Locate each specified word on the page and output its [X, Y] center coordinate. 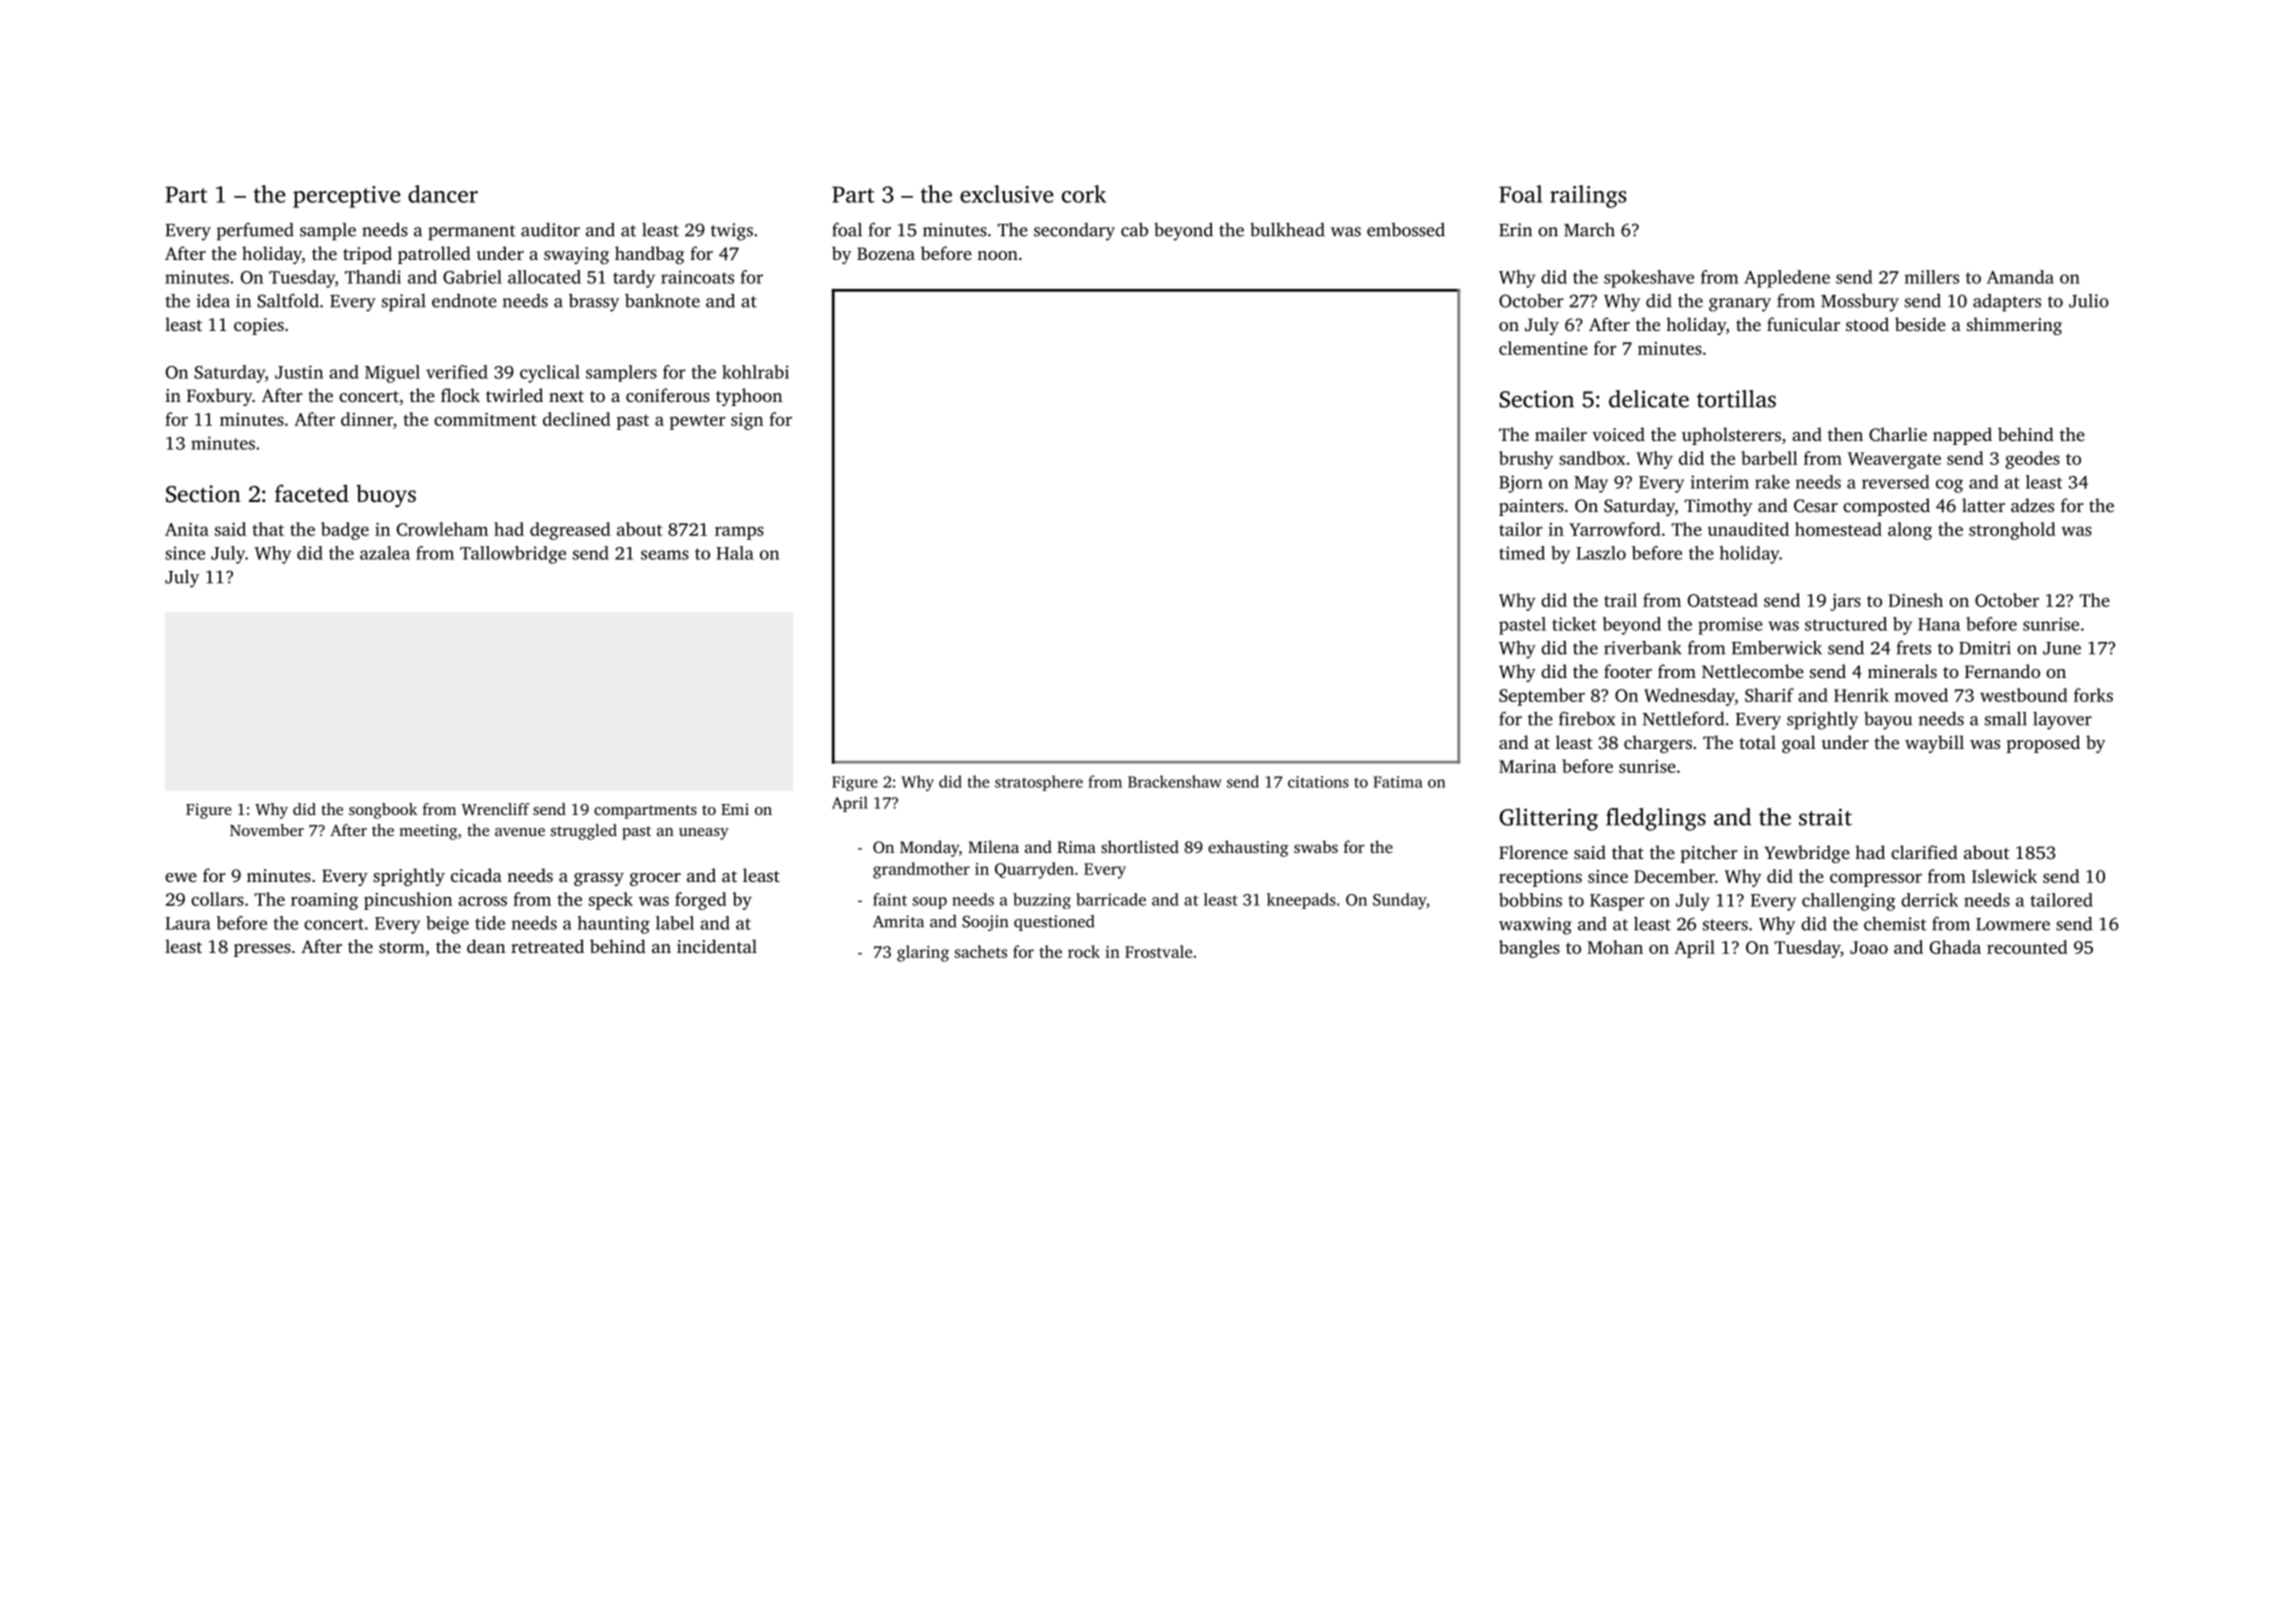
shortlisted [1140, 846]
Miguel [392, 374]
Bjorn [1521, 484]
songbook [383, 811]
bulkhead [1287, 229]
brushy [1526, 460]
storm [402, 947]
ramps [739, 533]
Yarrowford [1615, 529]
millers [1932, 277]
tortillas [1736, 399]
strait [1825, 817]
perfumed [255, 232]
